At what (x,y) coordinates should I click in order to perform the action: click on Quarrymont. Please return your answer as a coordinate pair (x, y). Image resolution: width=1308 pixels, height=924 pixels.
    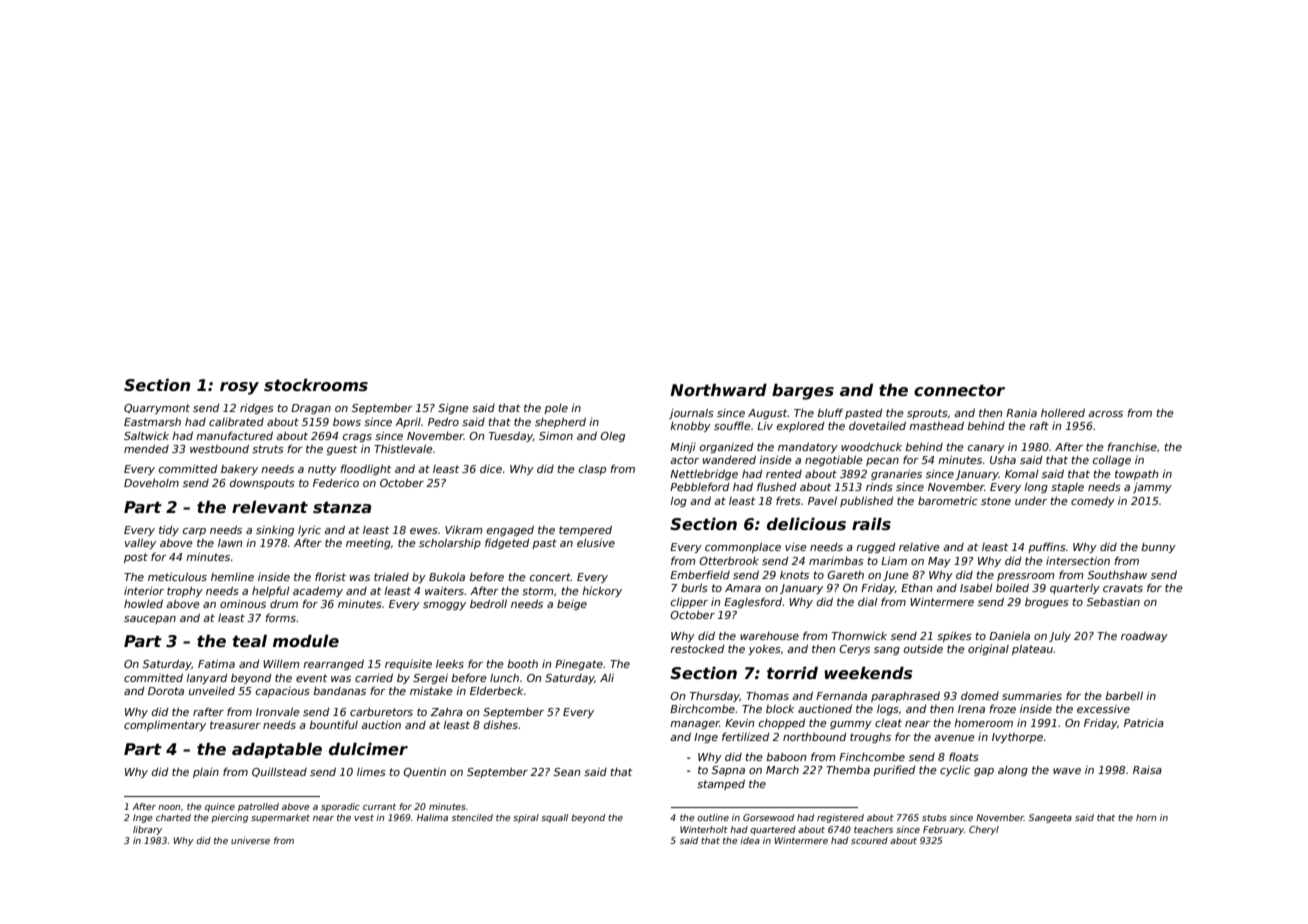
    Looking at the image, I should click on (157, 409).
